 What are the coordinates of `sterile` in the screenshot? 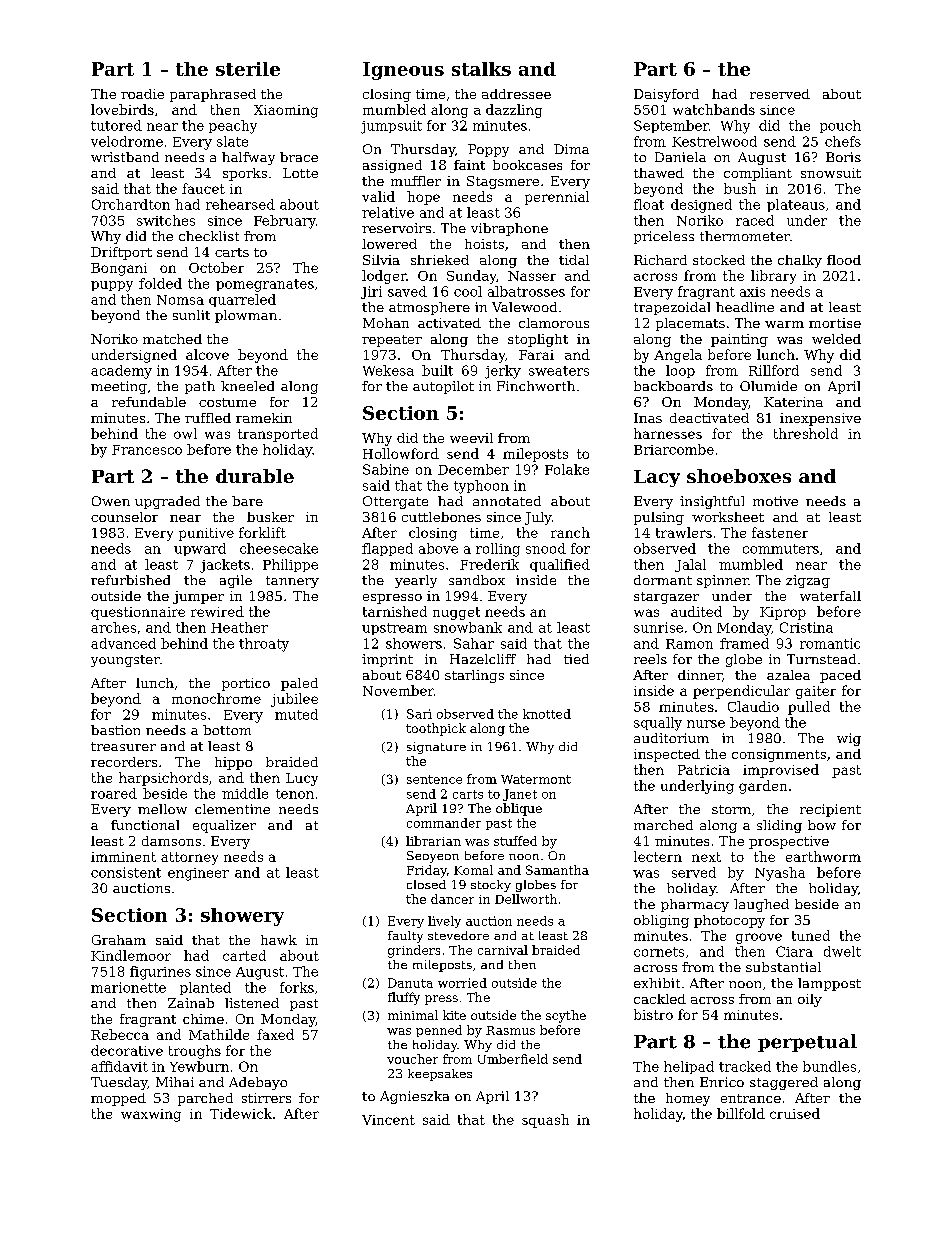 It's located at (248, 69).
